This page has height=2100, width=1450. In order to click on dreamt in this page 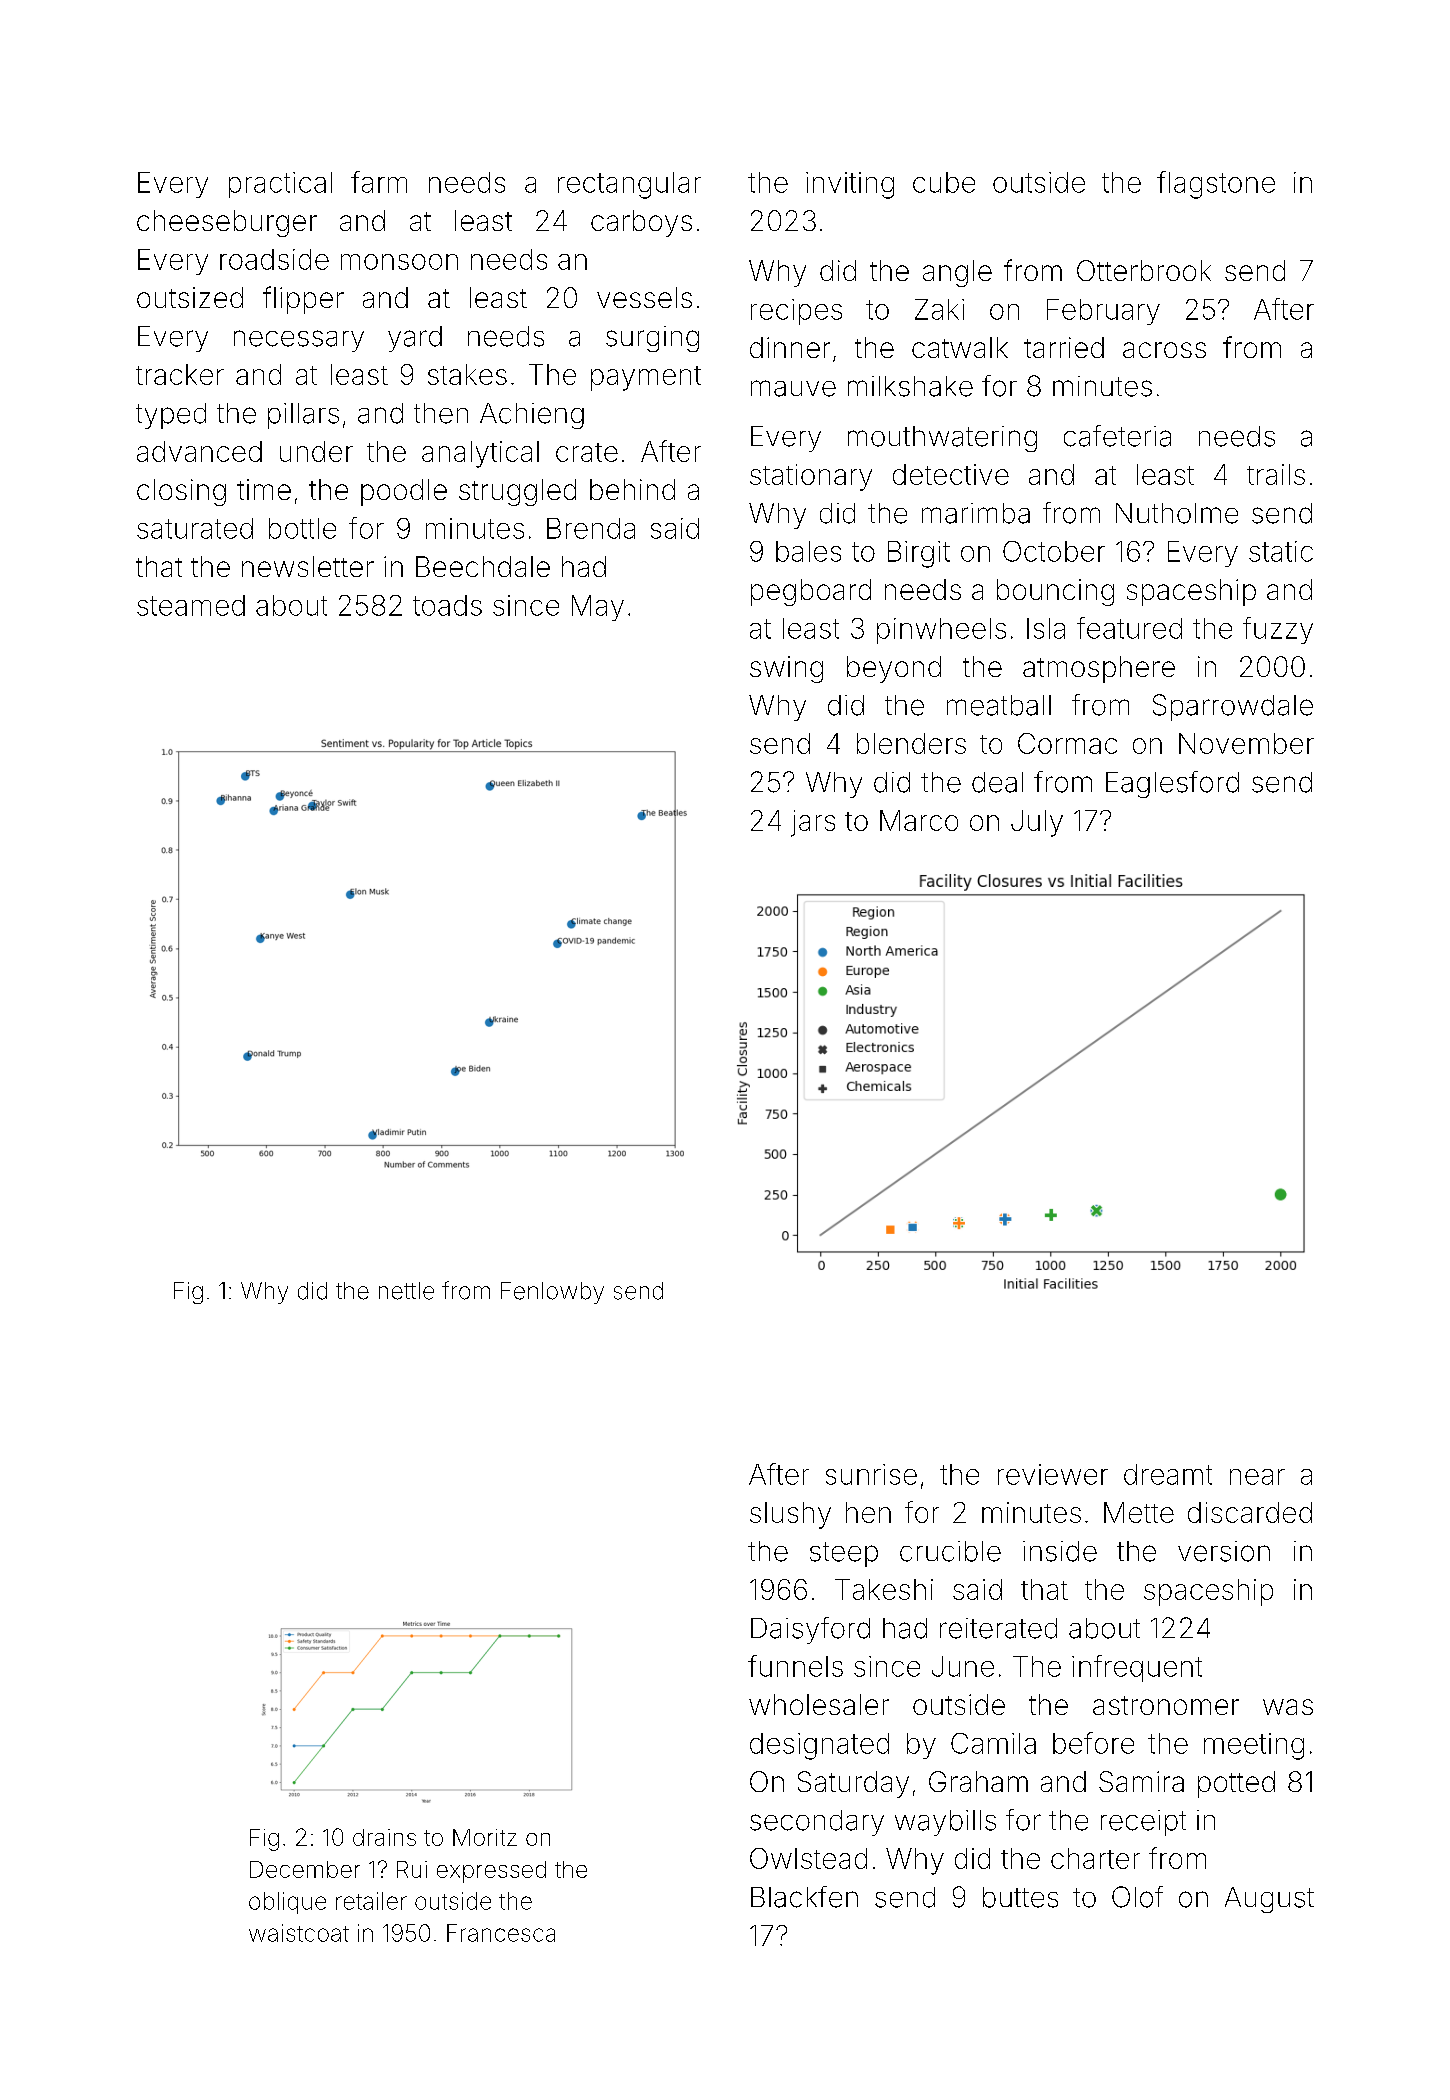, I will do `click(1168, 1474)`.
